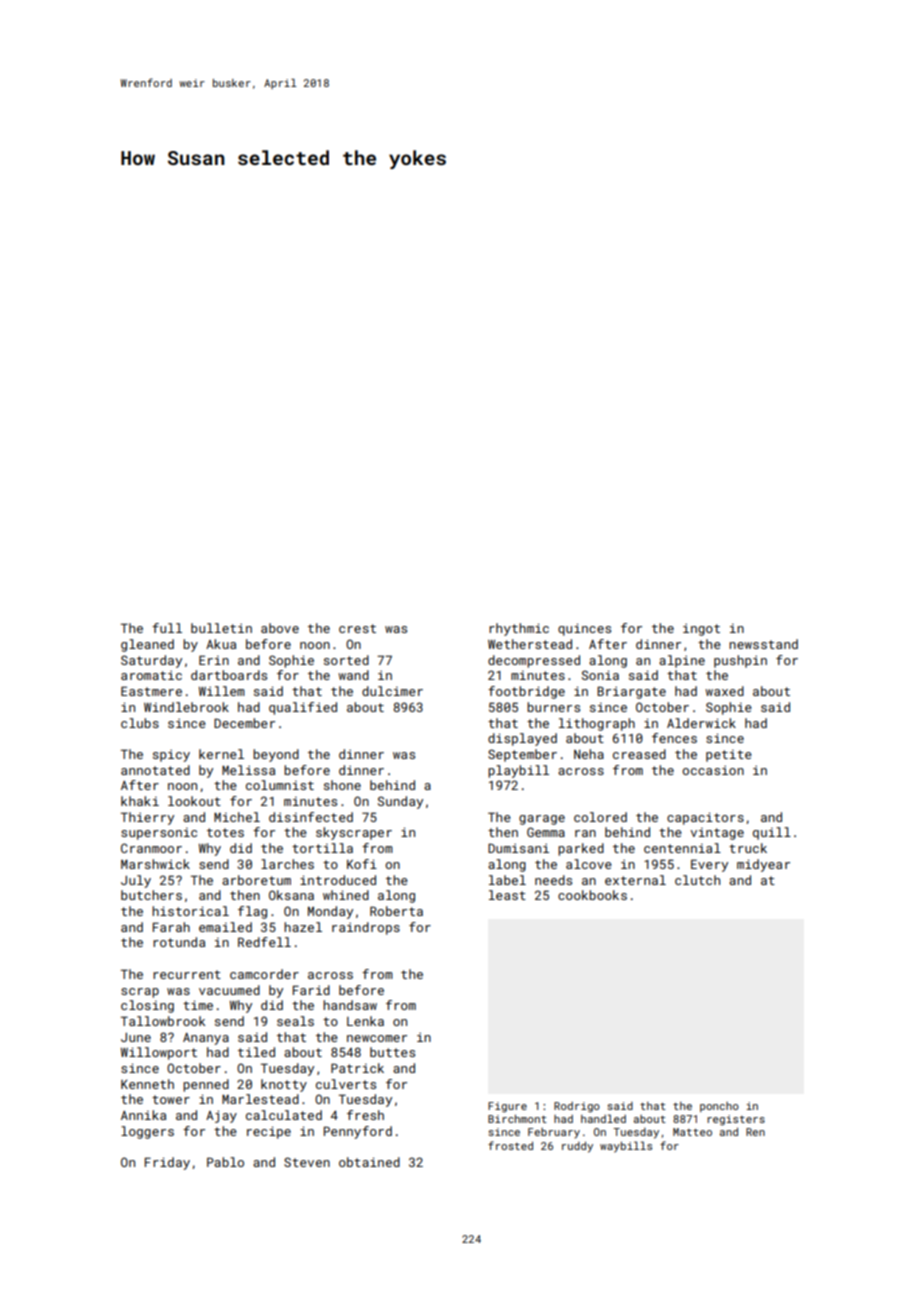 The height and width of the document is (1314, 924). What do you see at coordinates (510, 1145) in the document?
I see `frosted` at bounding box center [510, 1145].
